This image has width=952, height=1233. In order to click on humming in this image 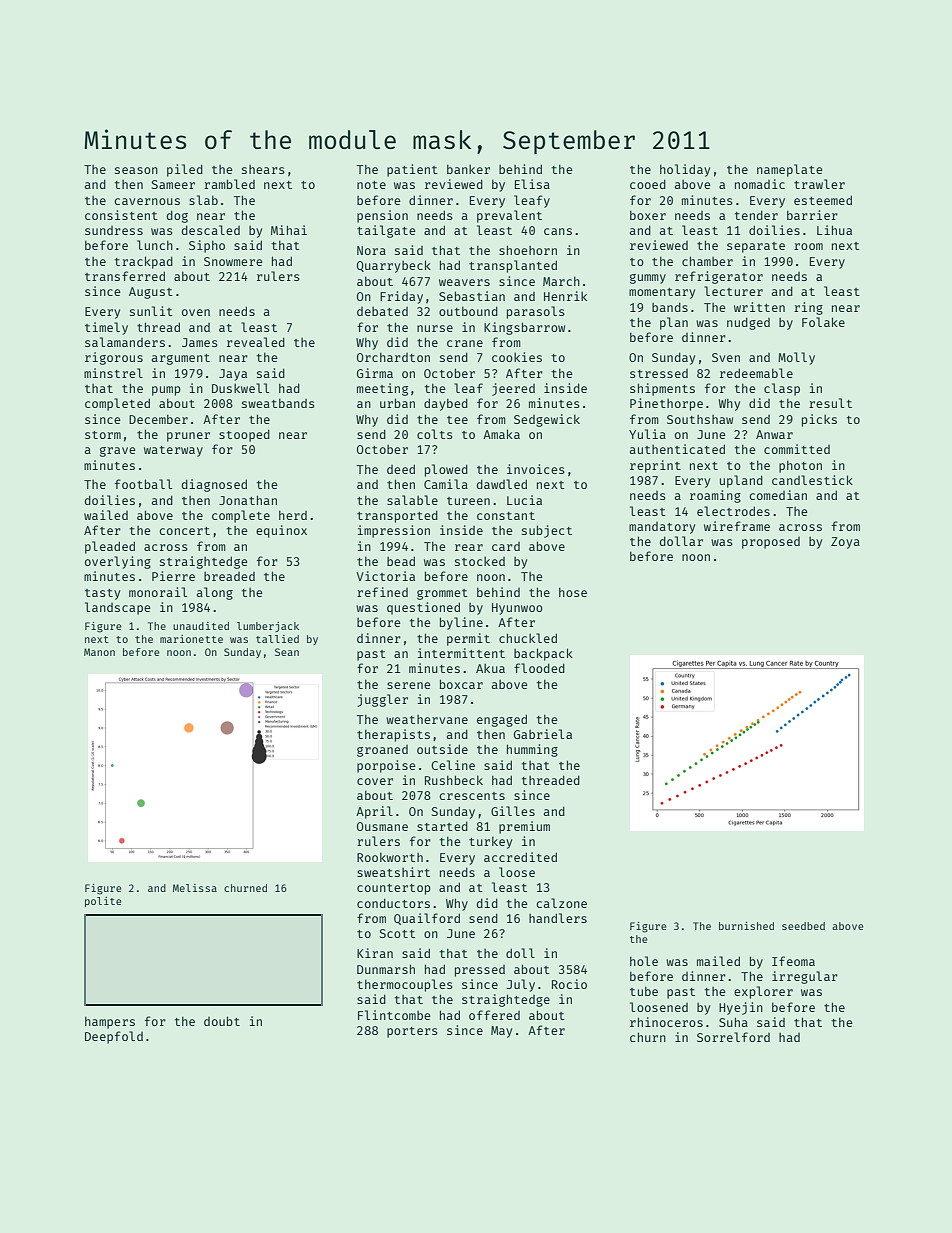, I will do `click(532, 750)`.
